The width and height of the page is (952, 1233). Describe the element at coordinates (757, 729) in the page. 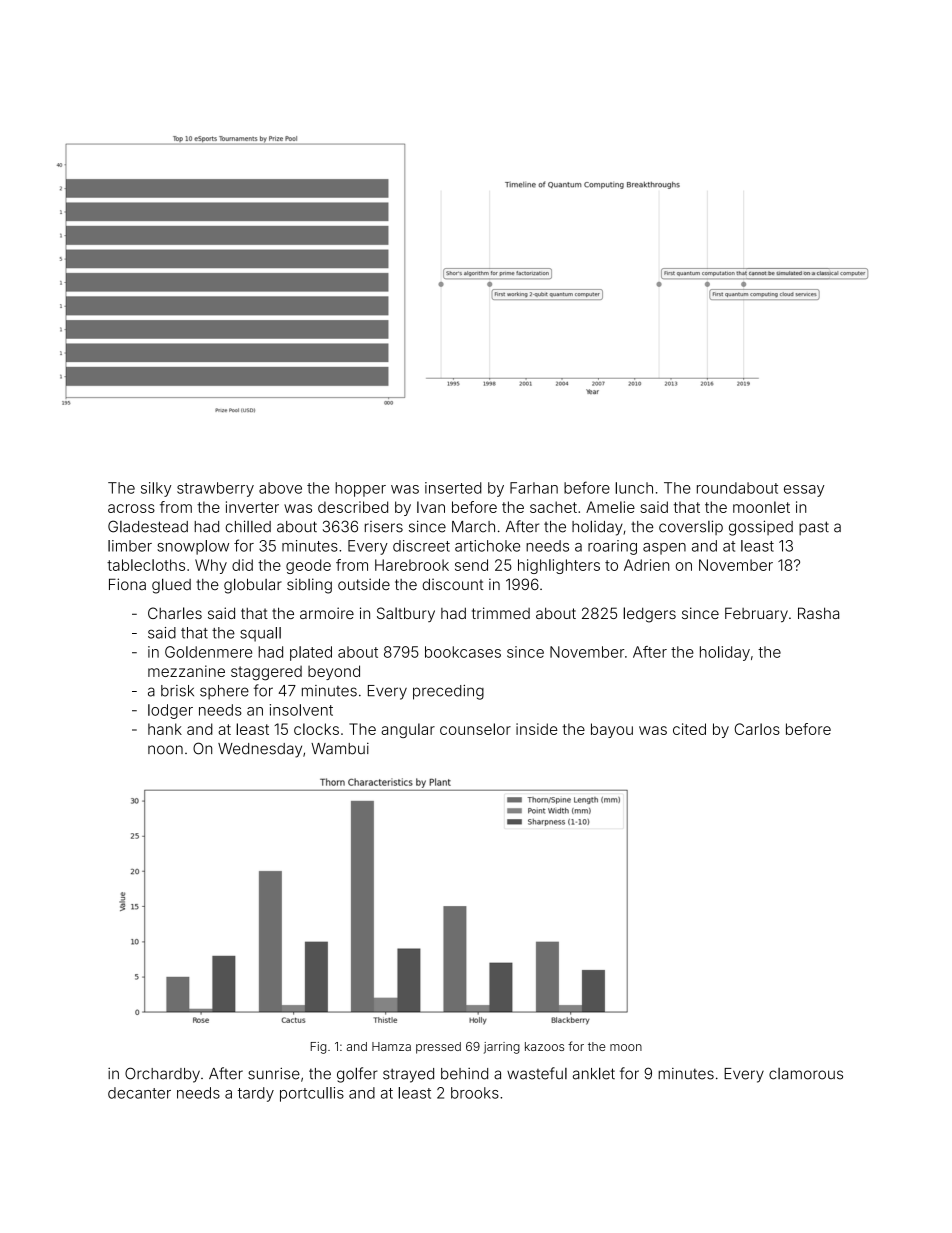

I see `Carlos` at that location.
